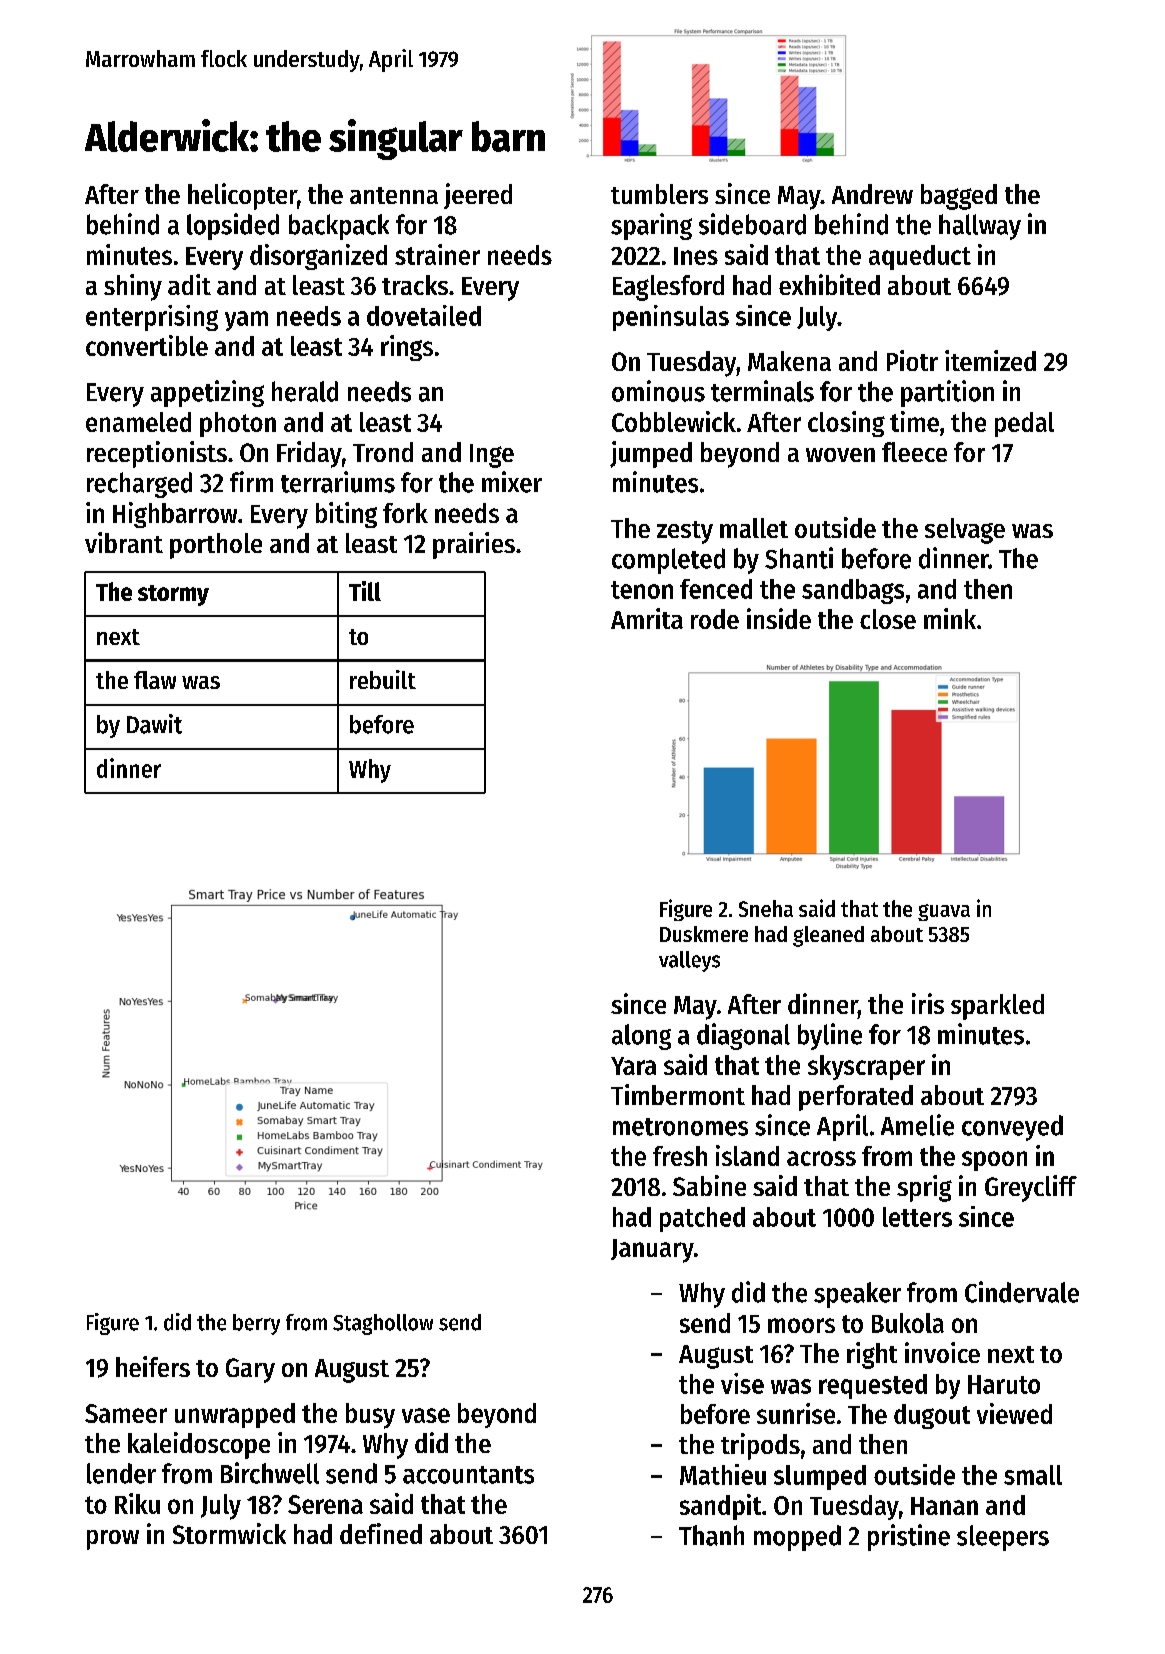 The width and height of the document is (1165, 1654). I want to click on vase, so click(426, 1415).
